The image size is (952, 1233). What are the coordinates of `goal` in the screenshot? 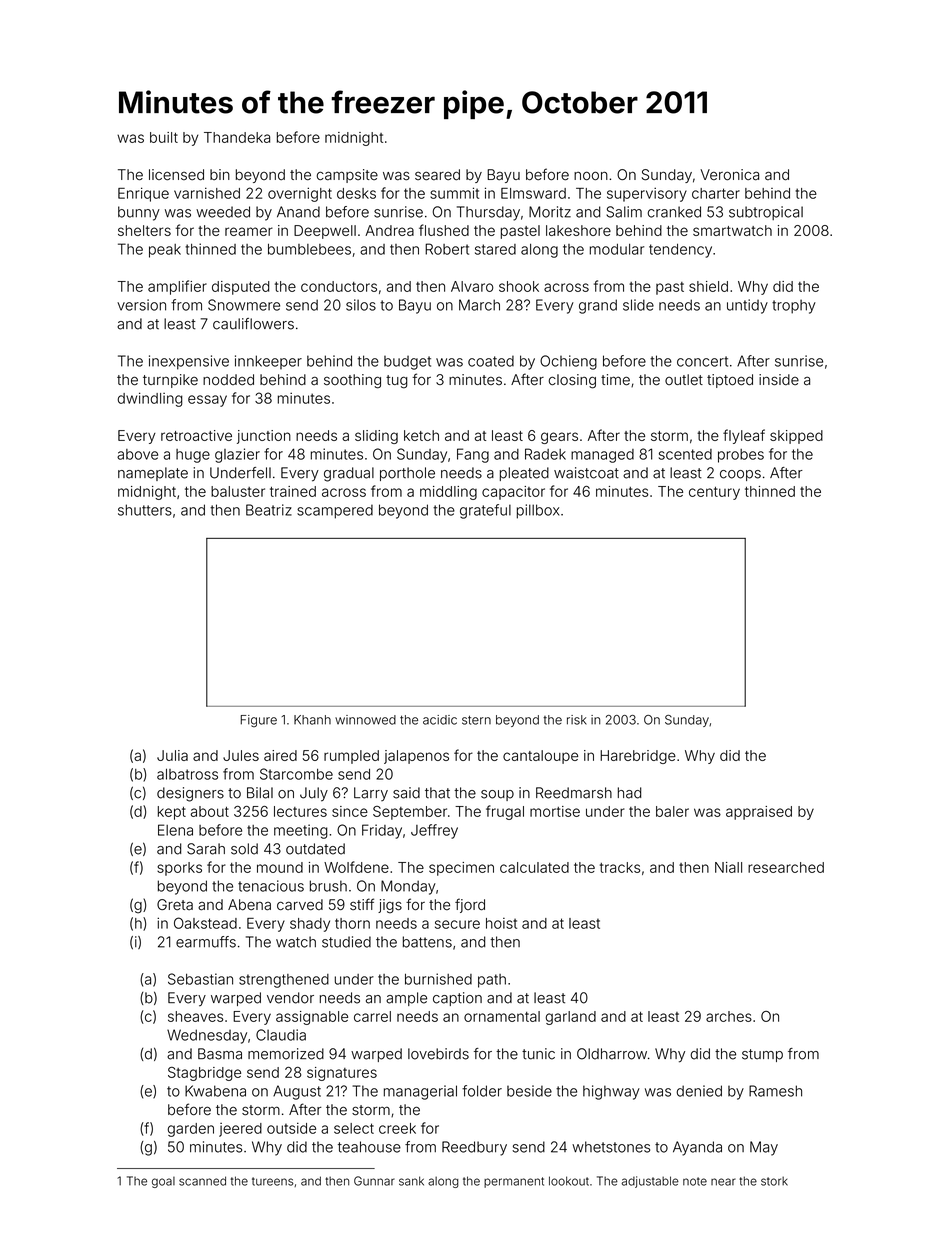 It's located at (163, 1182).
